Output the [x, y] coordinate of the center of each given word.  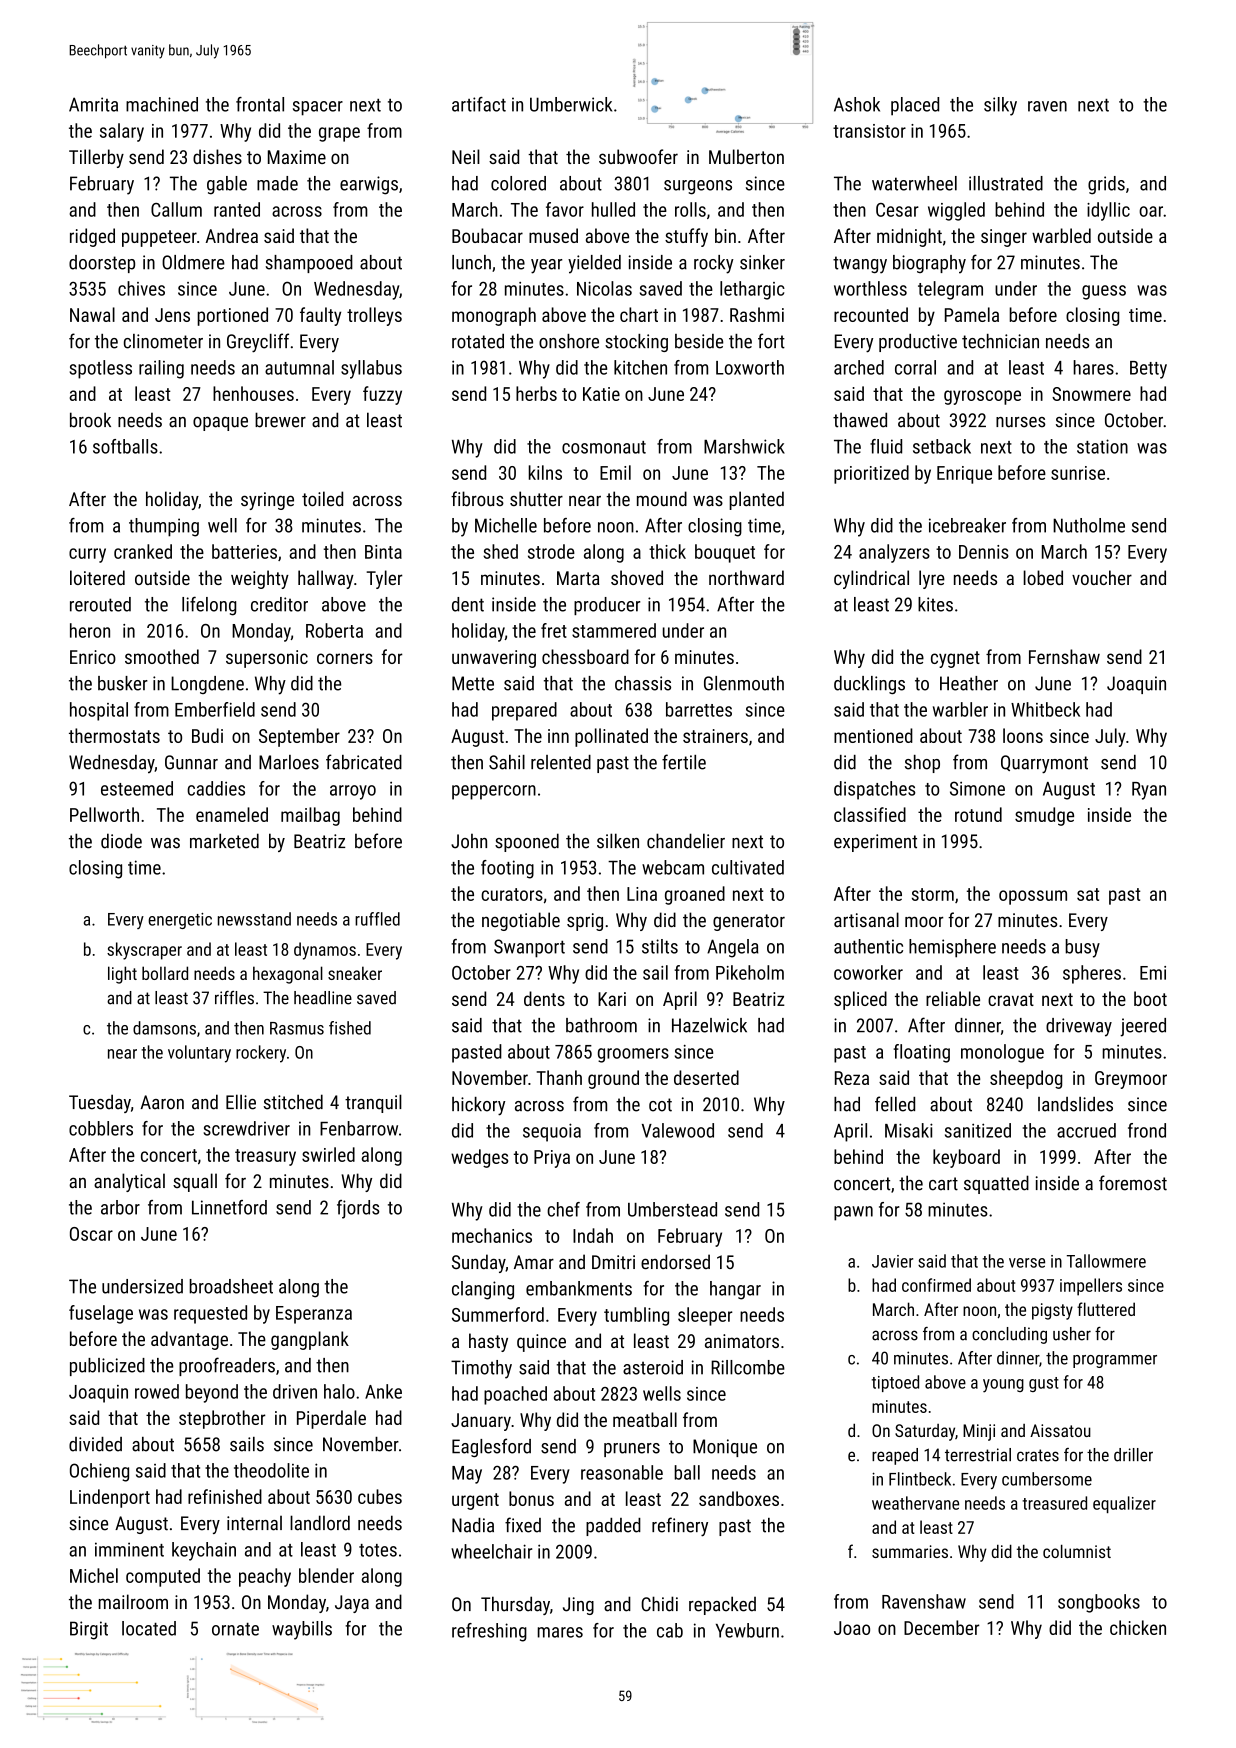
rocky [714, 264]
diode [121, 841]
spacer [318, 108]
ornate [235, 1629]
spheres [1092, 974]
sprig [585, 922]
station [1102, 446]
